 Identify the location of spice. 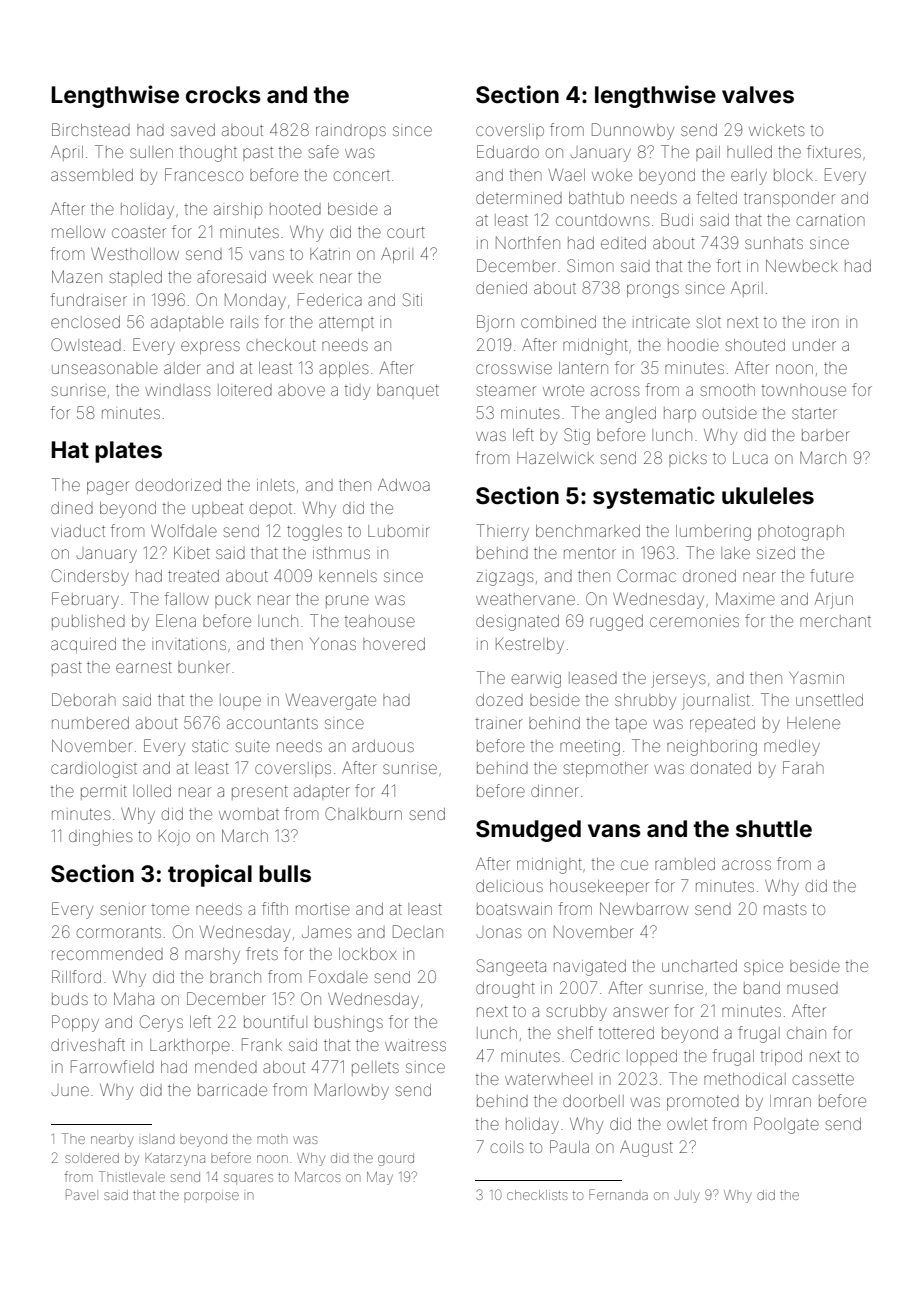
(763, 968).
